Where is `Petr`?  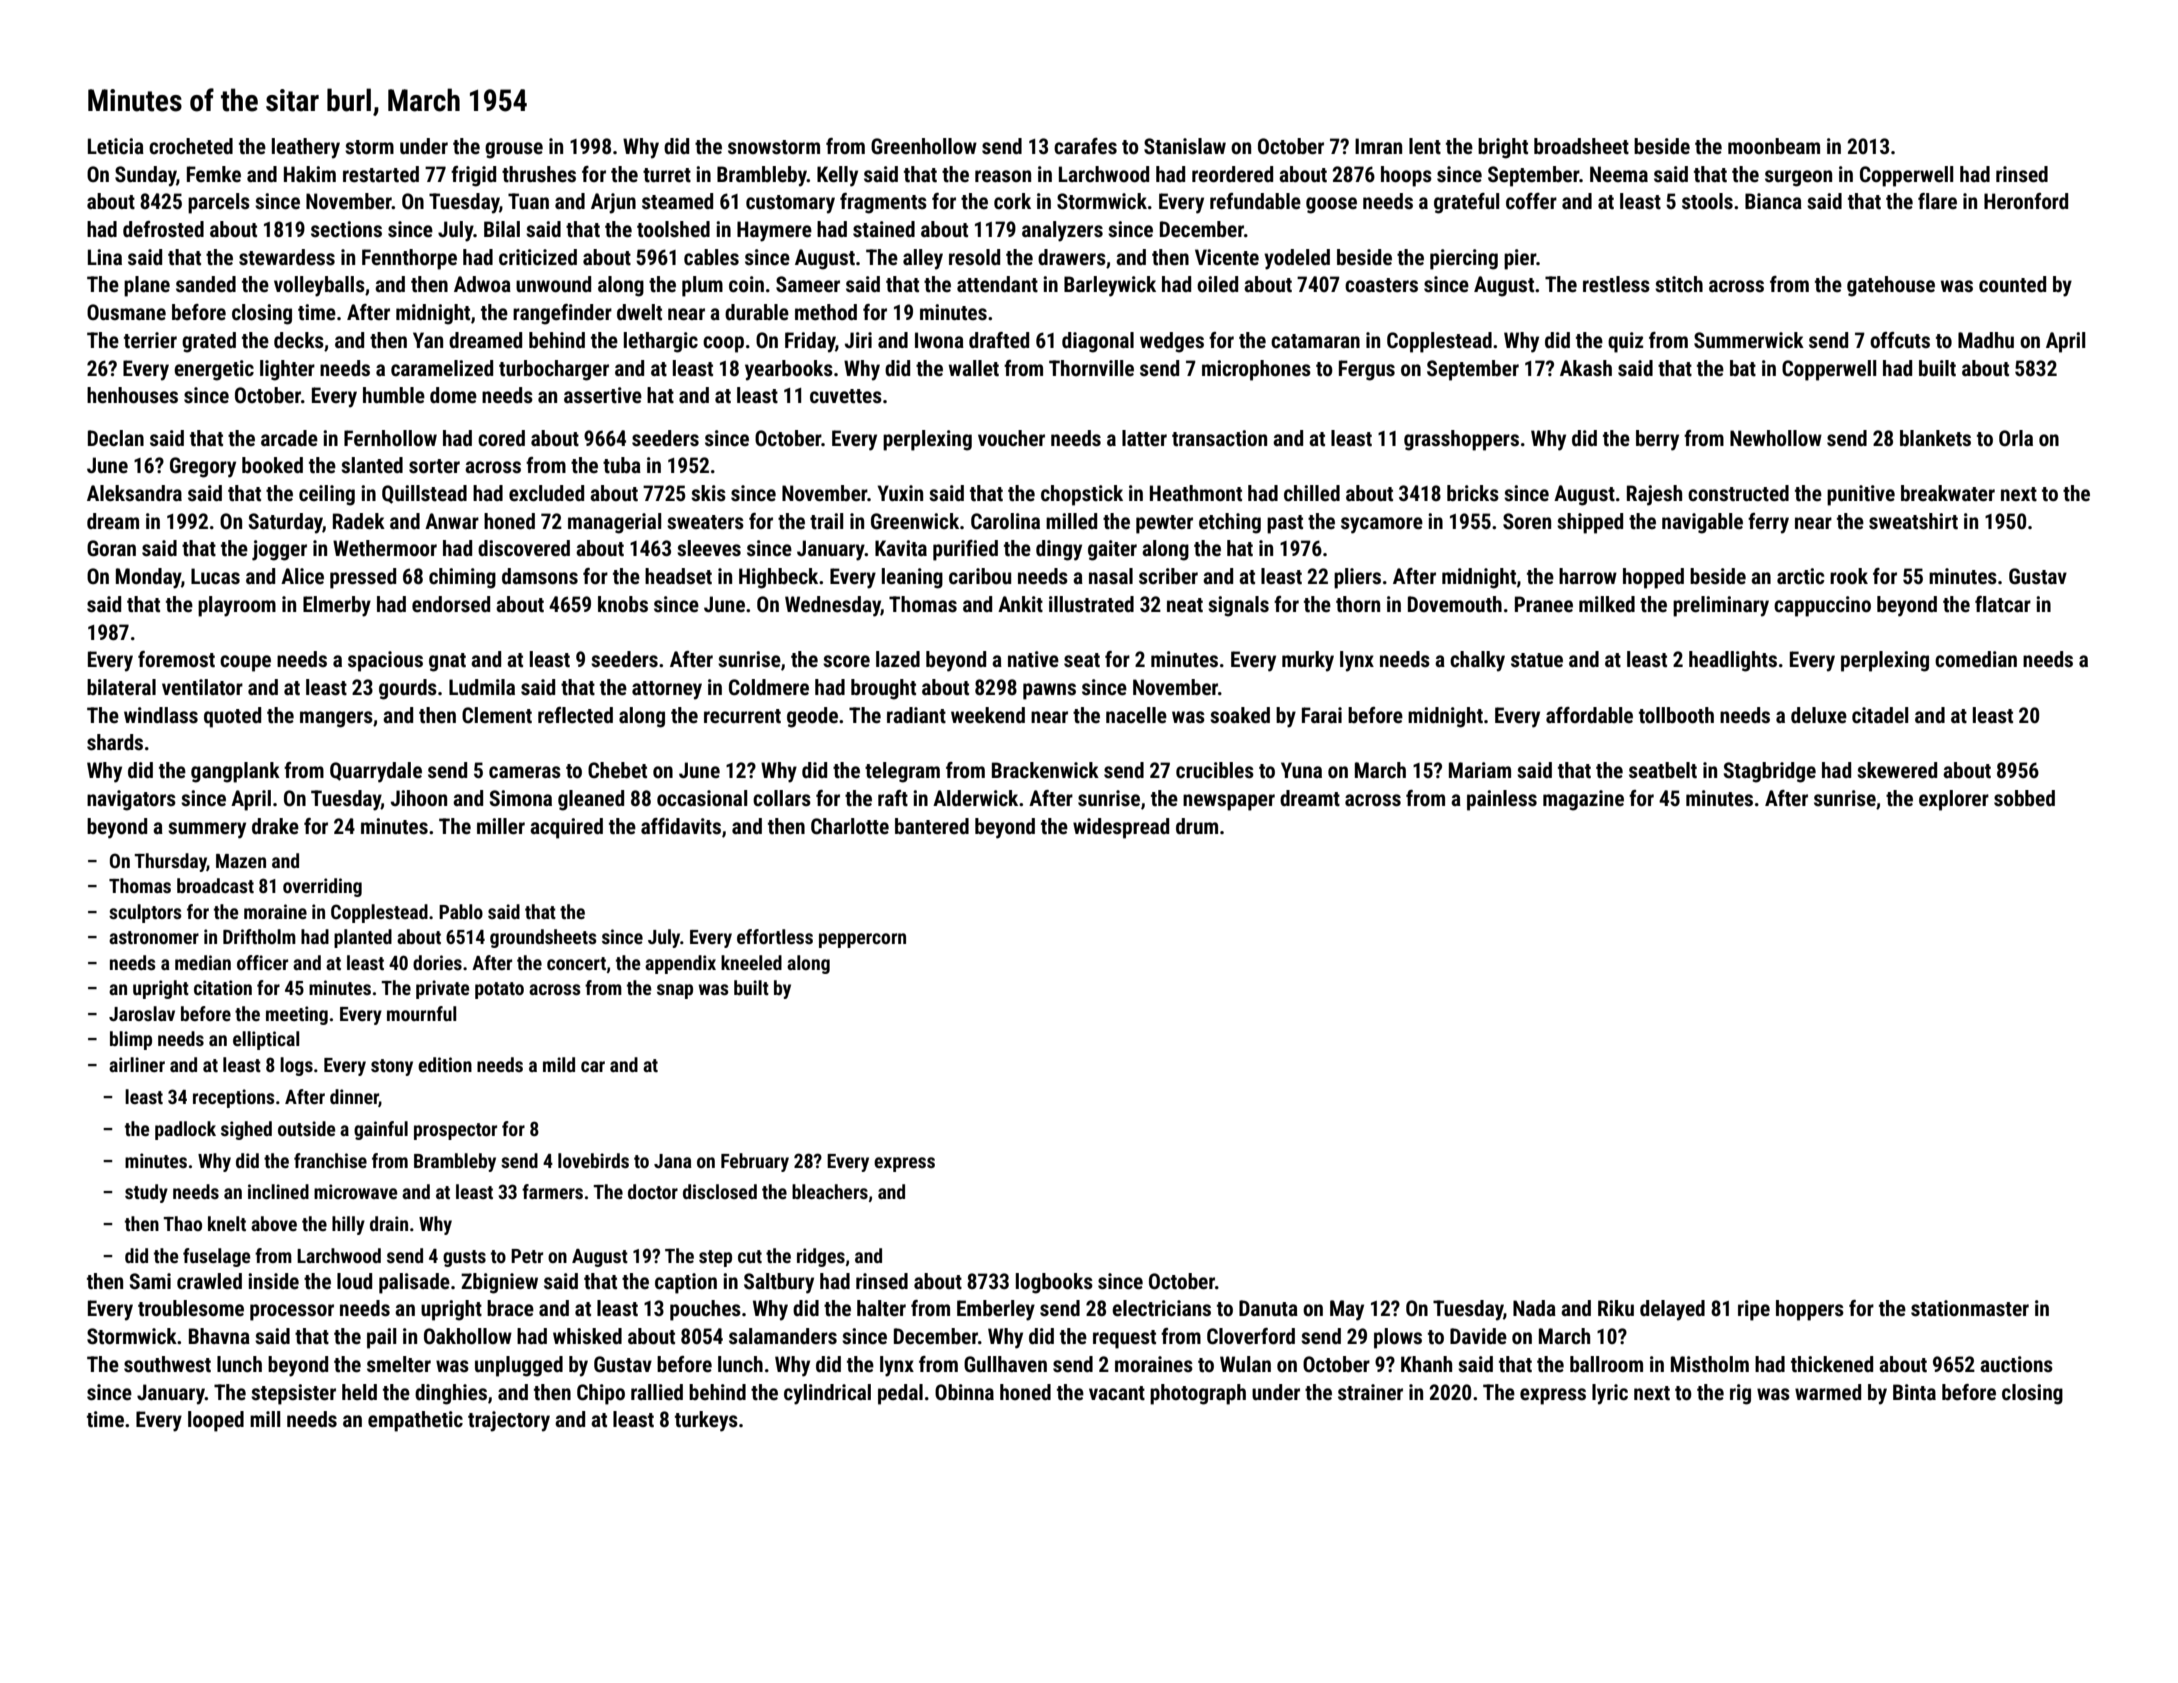 Petr is located at coordinates (527, 1256).
